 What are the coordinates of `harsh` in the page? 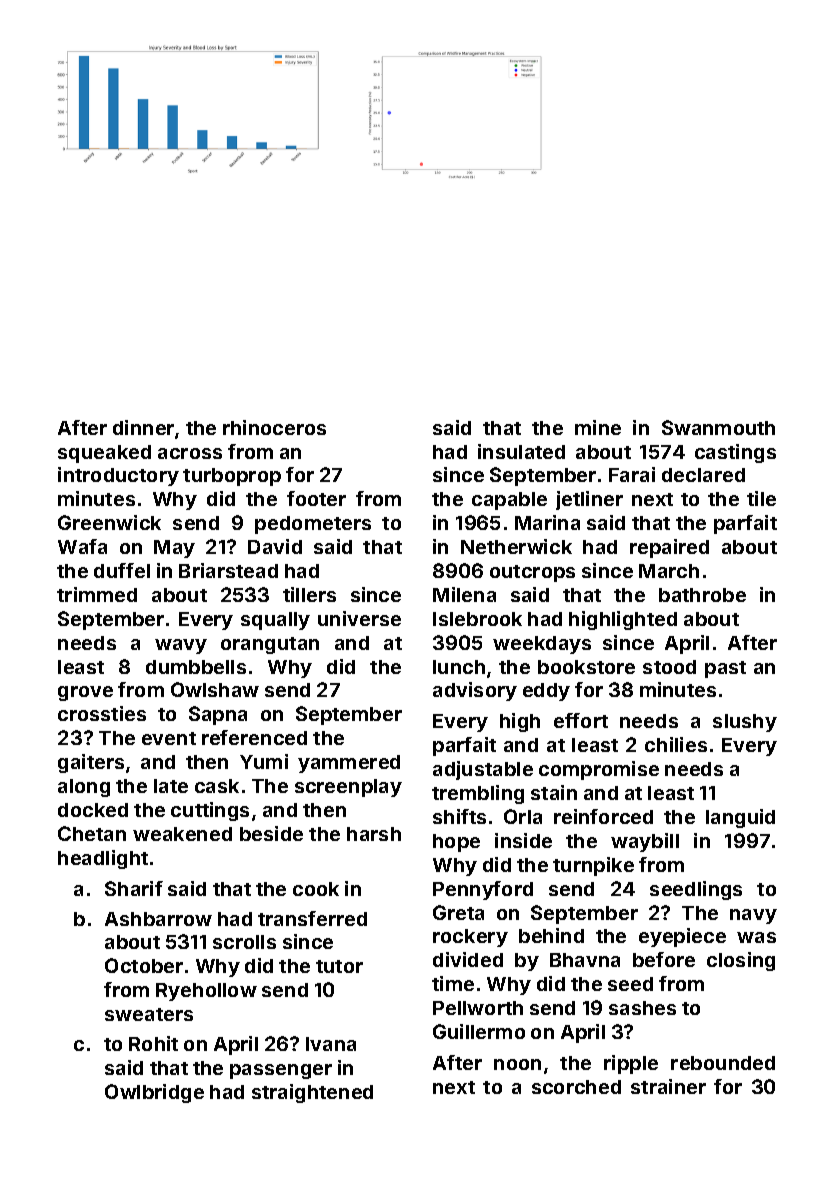 It's located at (374, 834).
